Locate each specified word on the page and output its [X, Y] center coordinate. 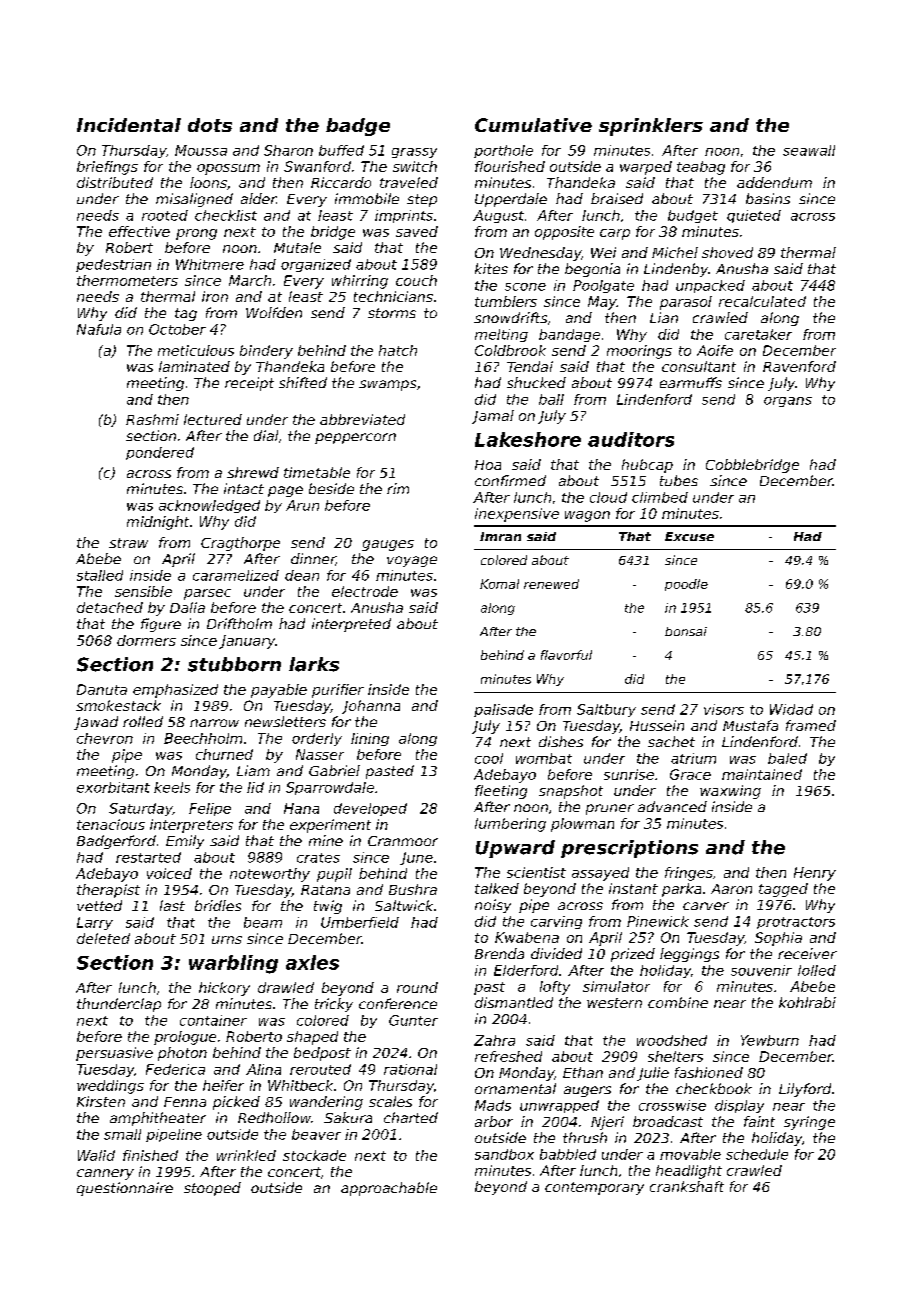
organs [788, 402]
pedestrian [113, 265]
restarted [148, 857]
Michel [675, 252]
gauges [388, 545]
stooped [212, 1189]
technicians [393, 296]
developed [370, 809]
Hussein [657, 725]
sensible [143, 591]
